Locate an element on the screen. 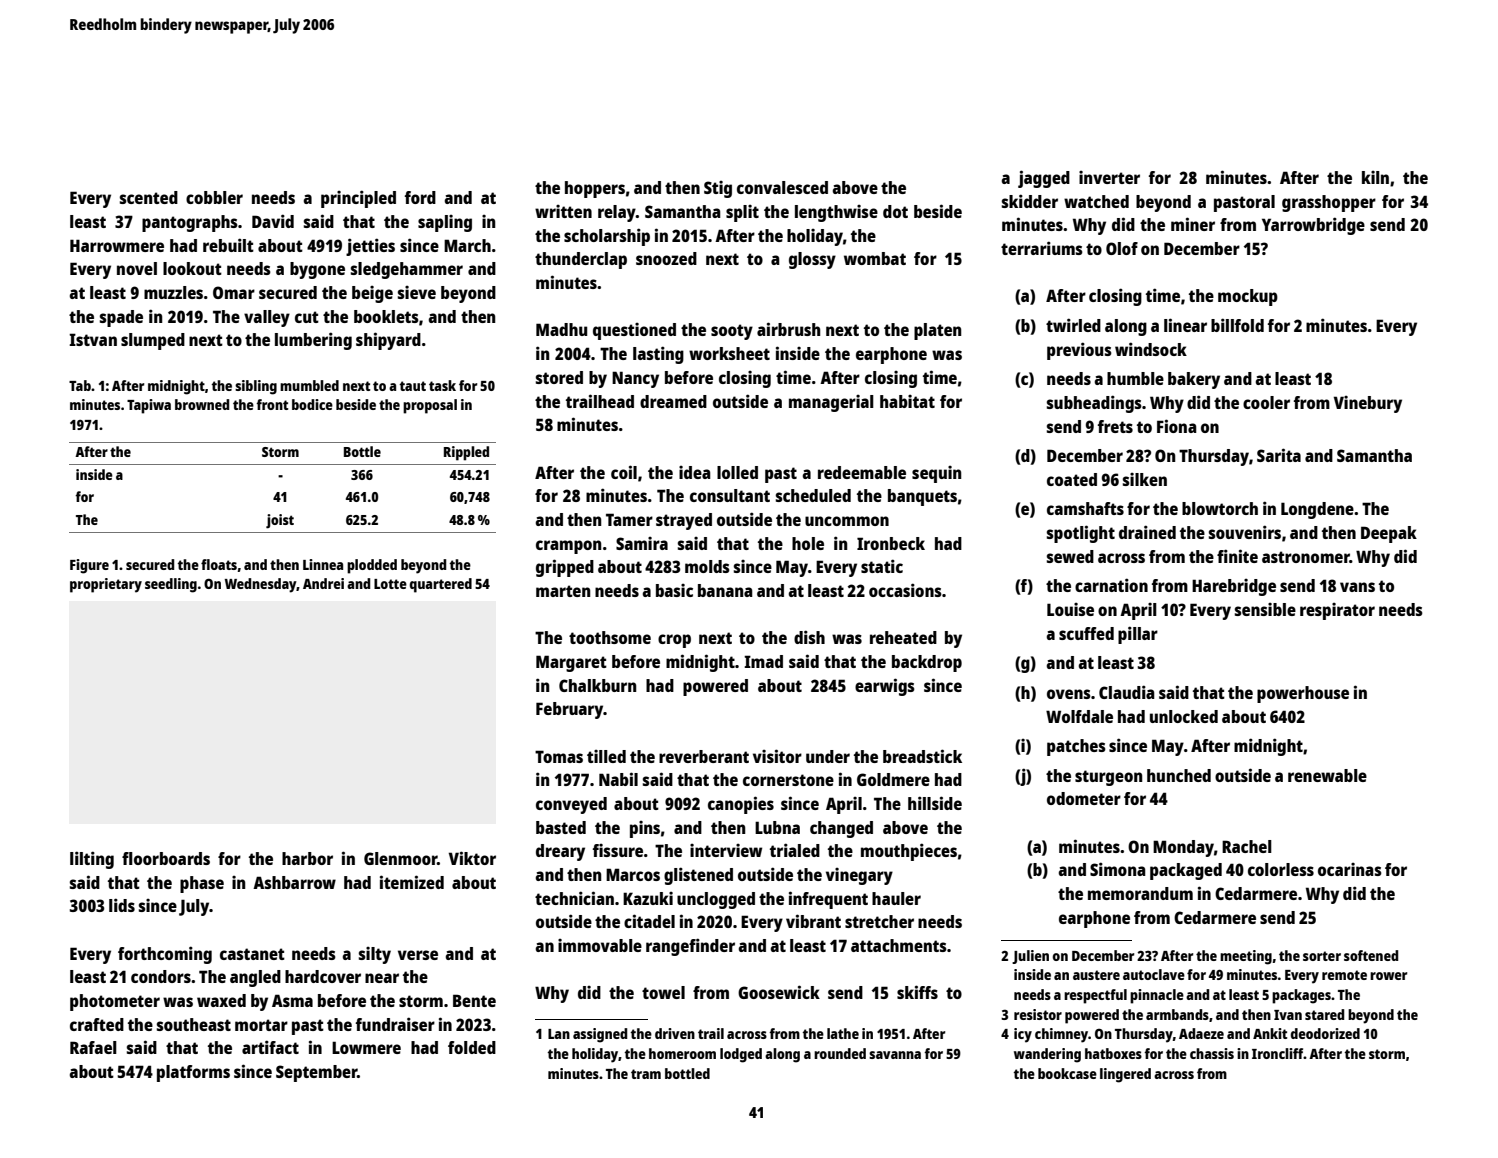 This screenshot has height=1158, width=1498. stored is located at coordinates (559, 377).
